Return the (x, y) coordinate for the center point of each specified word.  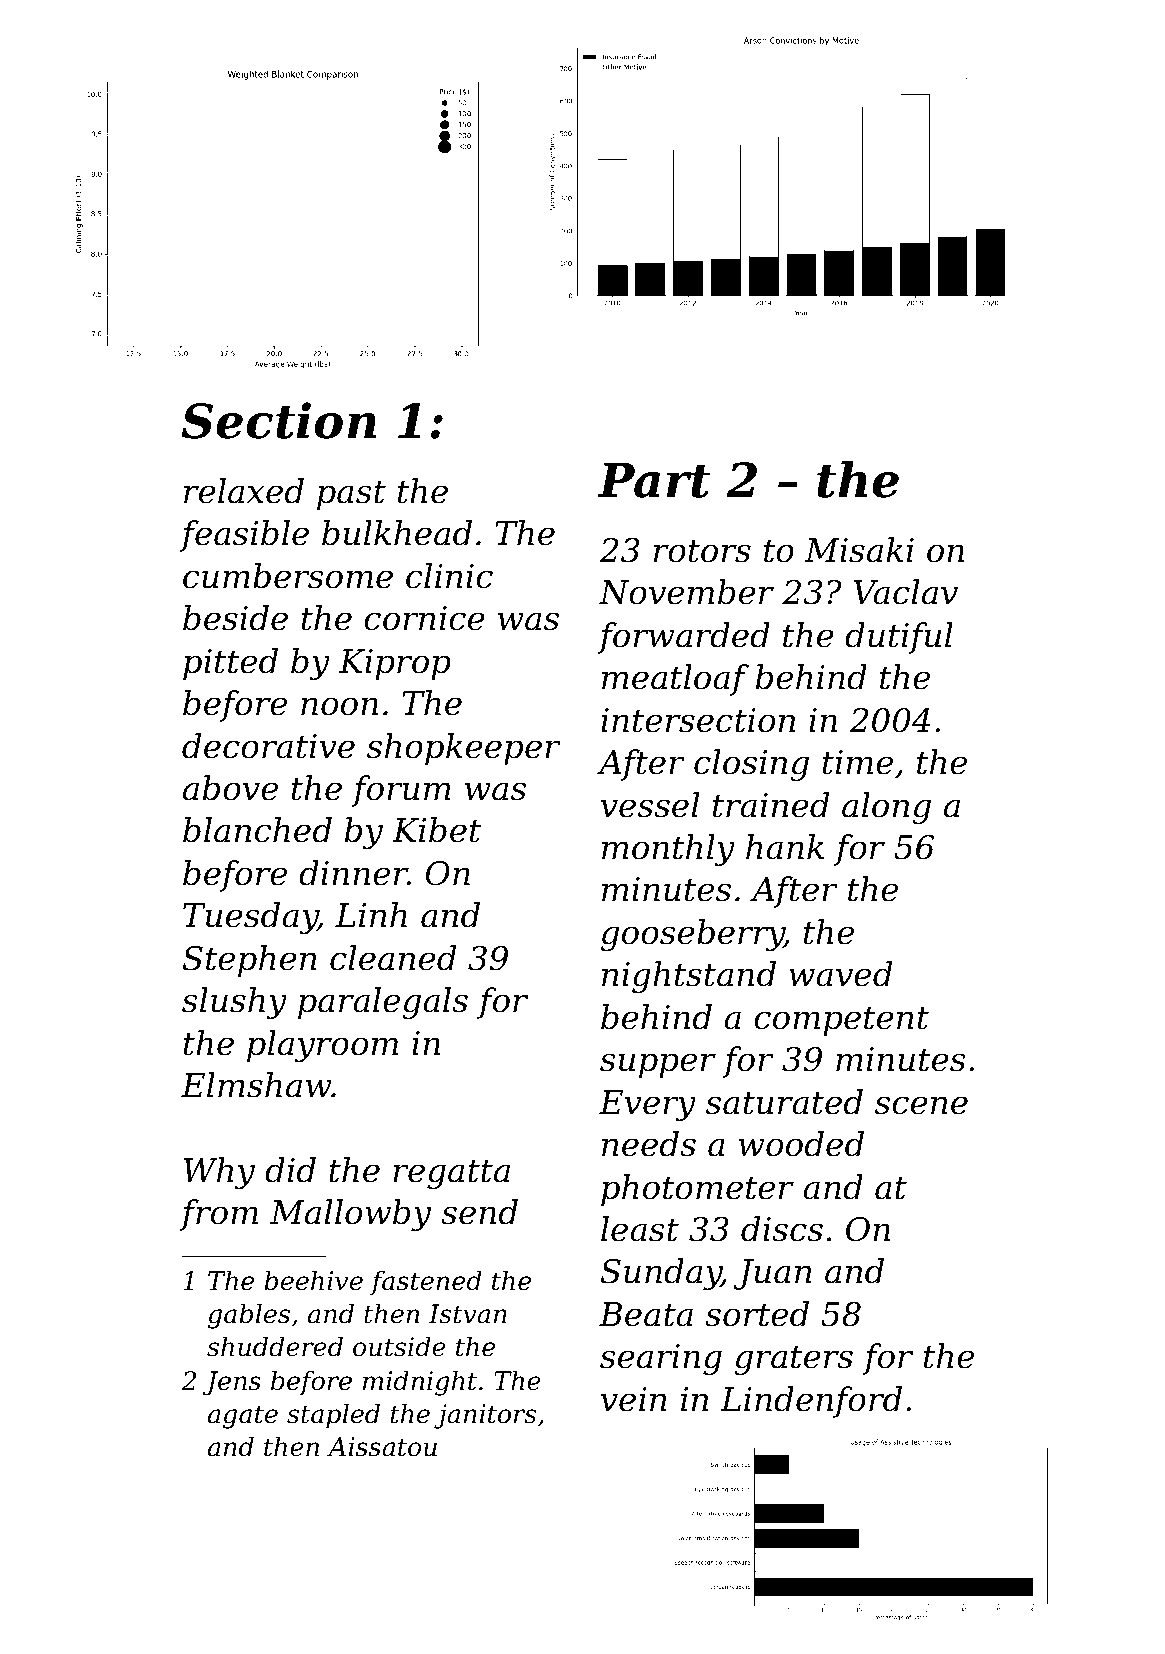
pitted (230, 664)
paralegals (383, 1003)
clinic (449, 576)
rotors (702, 551)
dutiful (899, 638)
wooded (801, 1144)
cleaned (393, 958)
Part (654, 480)
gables (249, 1316)
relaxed (244, 491)
